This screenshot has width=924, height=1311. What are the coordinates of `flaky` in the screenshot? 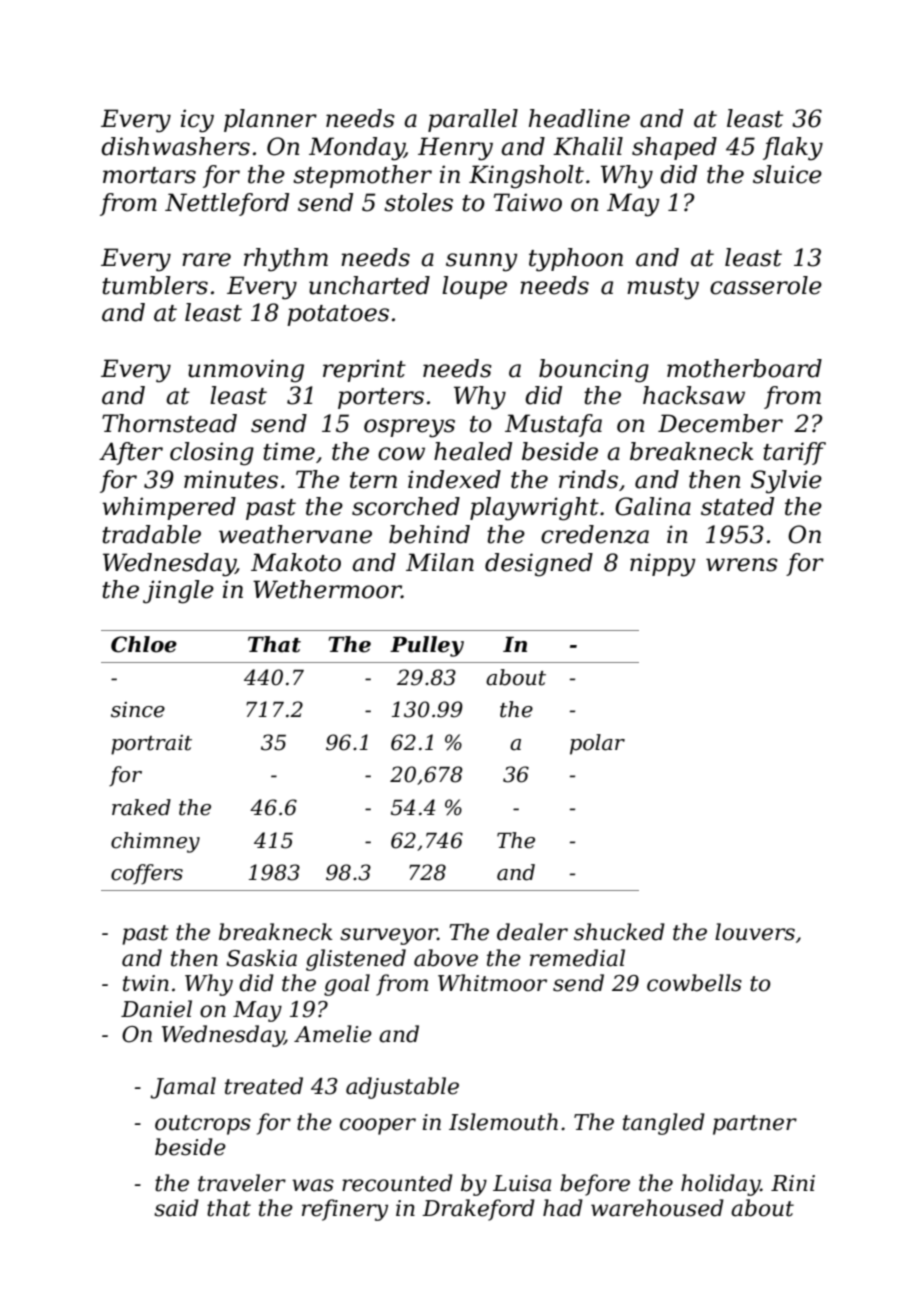 It's located at (793, 149).
